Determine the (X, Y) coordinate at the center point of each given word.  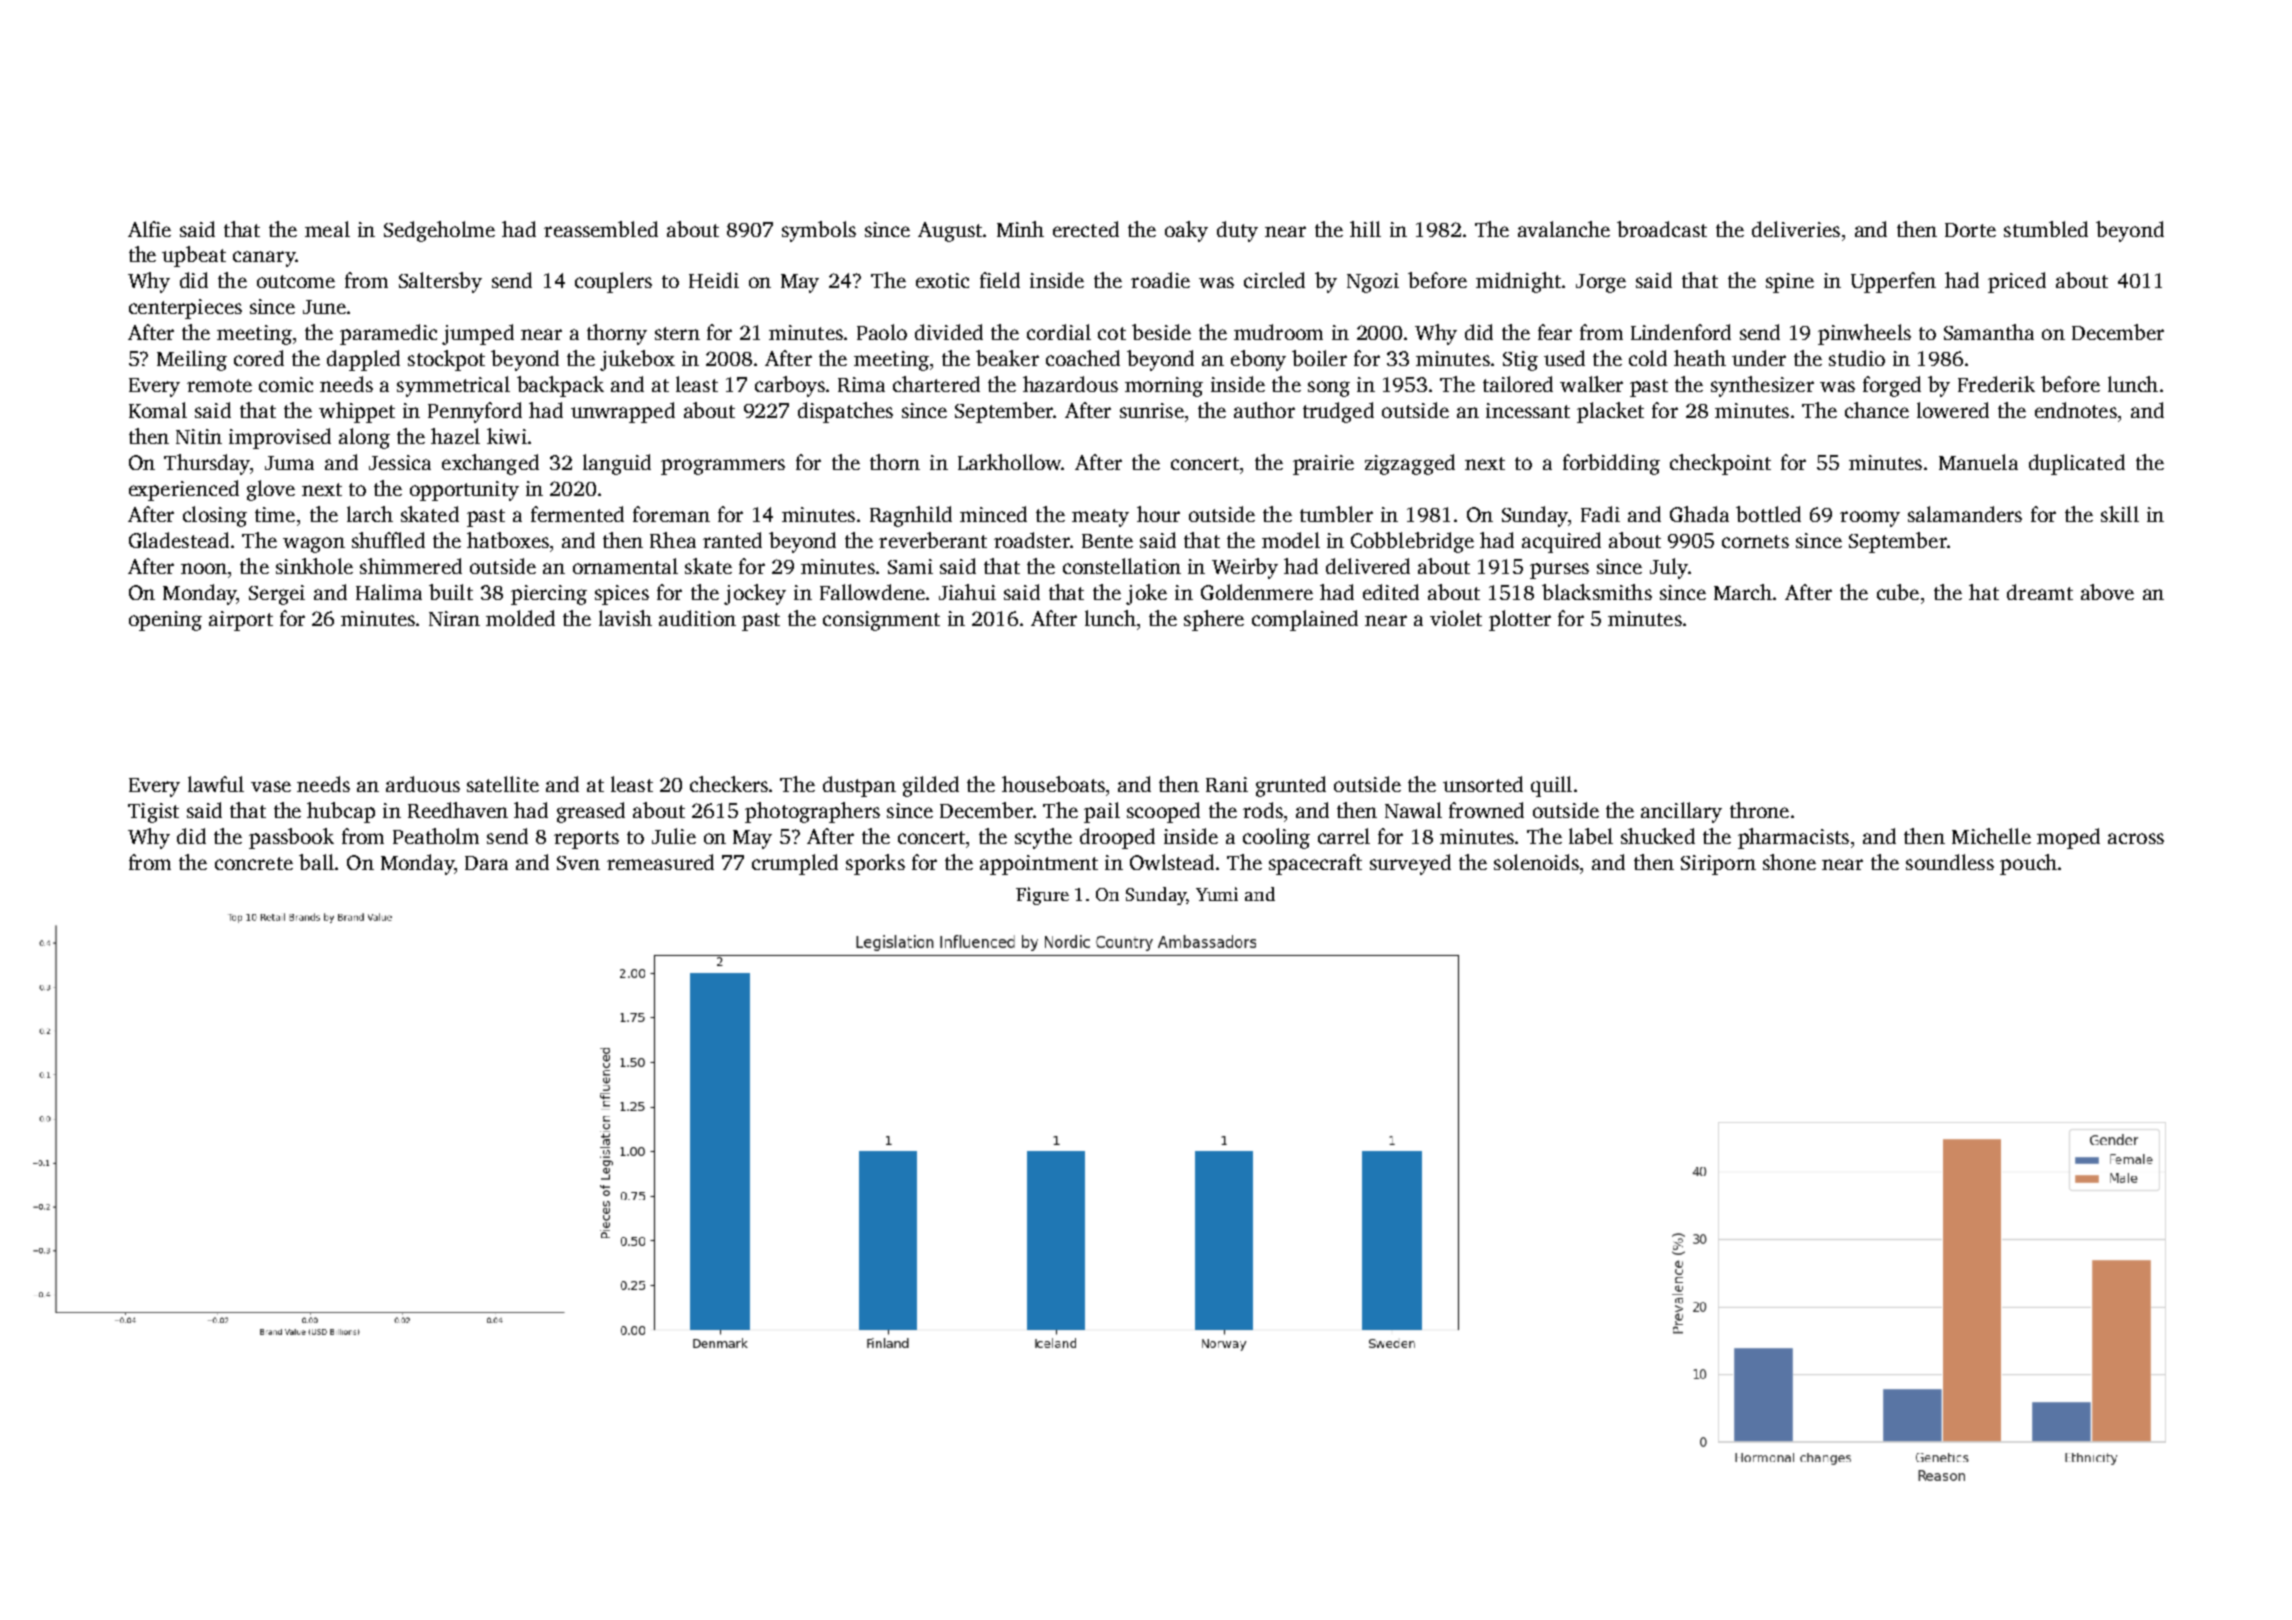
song (1329, 389)
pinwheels (1864, 334)
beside (1161, 332)
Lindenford (1681, 332)
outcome (296, 281)
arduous (423, 784)
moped (2068, 838)
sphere (1214, 620)
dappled (363, 360)
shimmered (411, 566)
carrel (1344, 836)
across (2136, 838)
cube (1898, 592)
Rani (1227, 784)
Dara (486, 863)
